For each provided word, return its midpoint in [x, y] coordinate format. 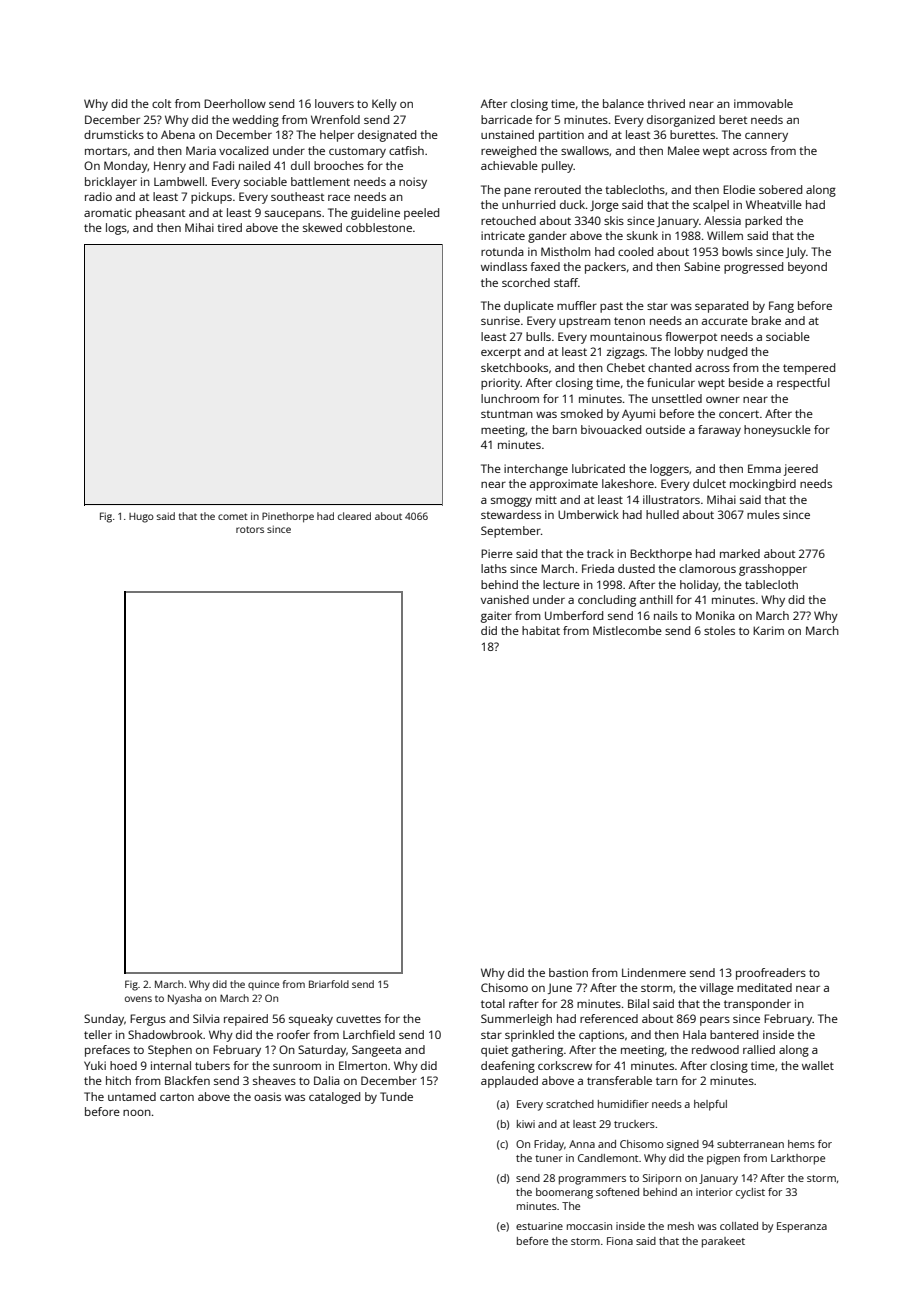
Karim [768, 630]
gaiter [496, 617]
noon [137, 1112]
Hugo [141, 518]
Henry [170, 167]
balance [623, 103]
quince [263, 985]
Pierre [497, 553]
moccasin [589, 1226]
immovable [763, 103]
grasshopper [773, 570]
